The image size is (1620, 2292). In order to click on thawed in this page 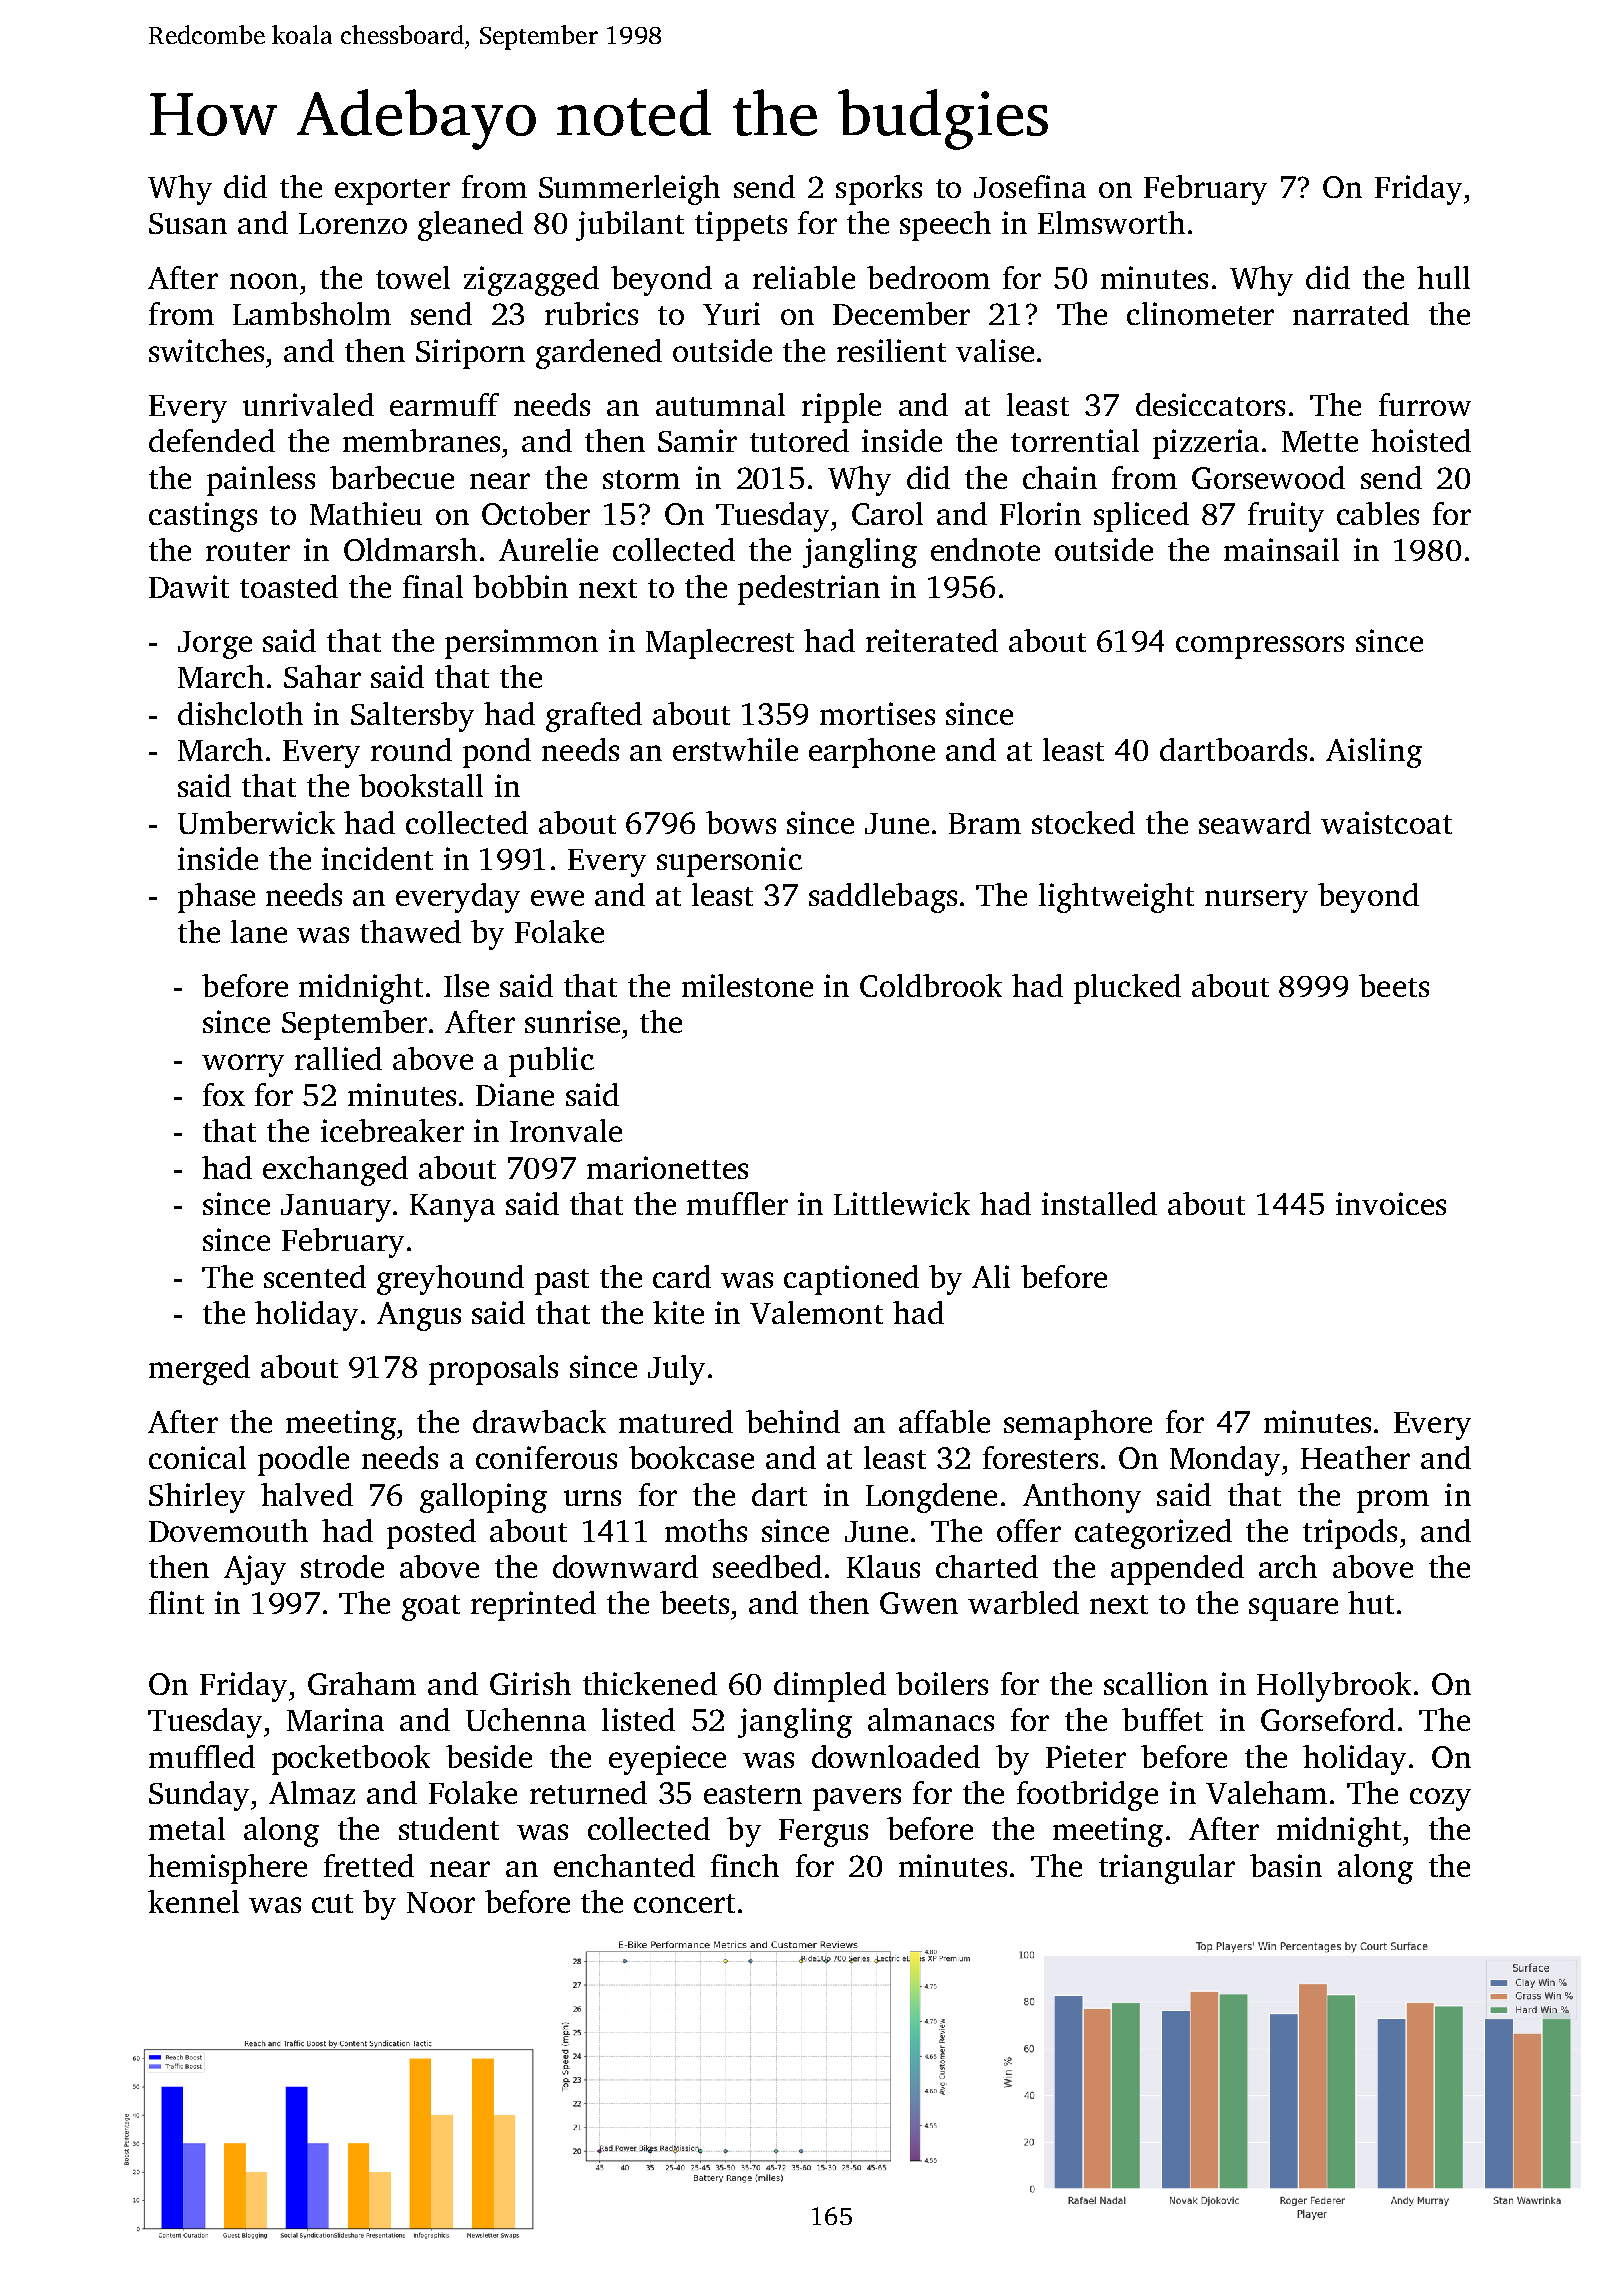, I will do `click(410, 931)`.
